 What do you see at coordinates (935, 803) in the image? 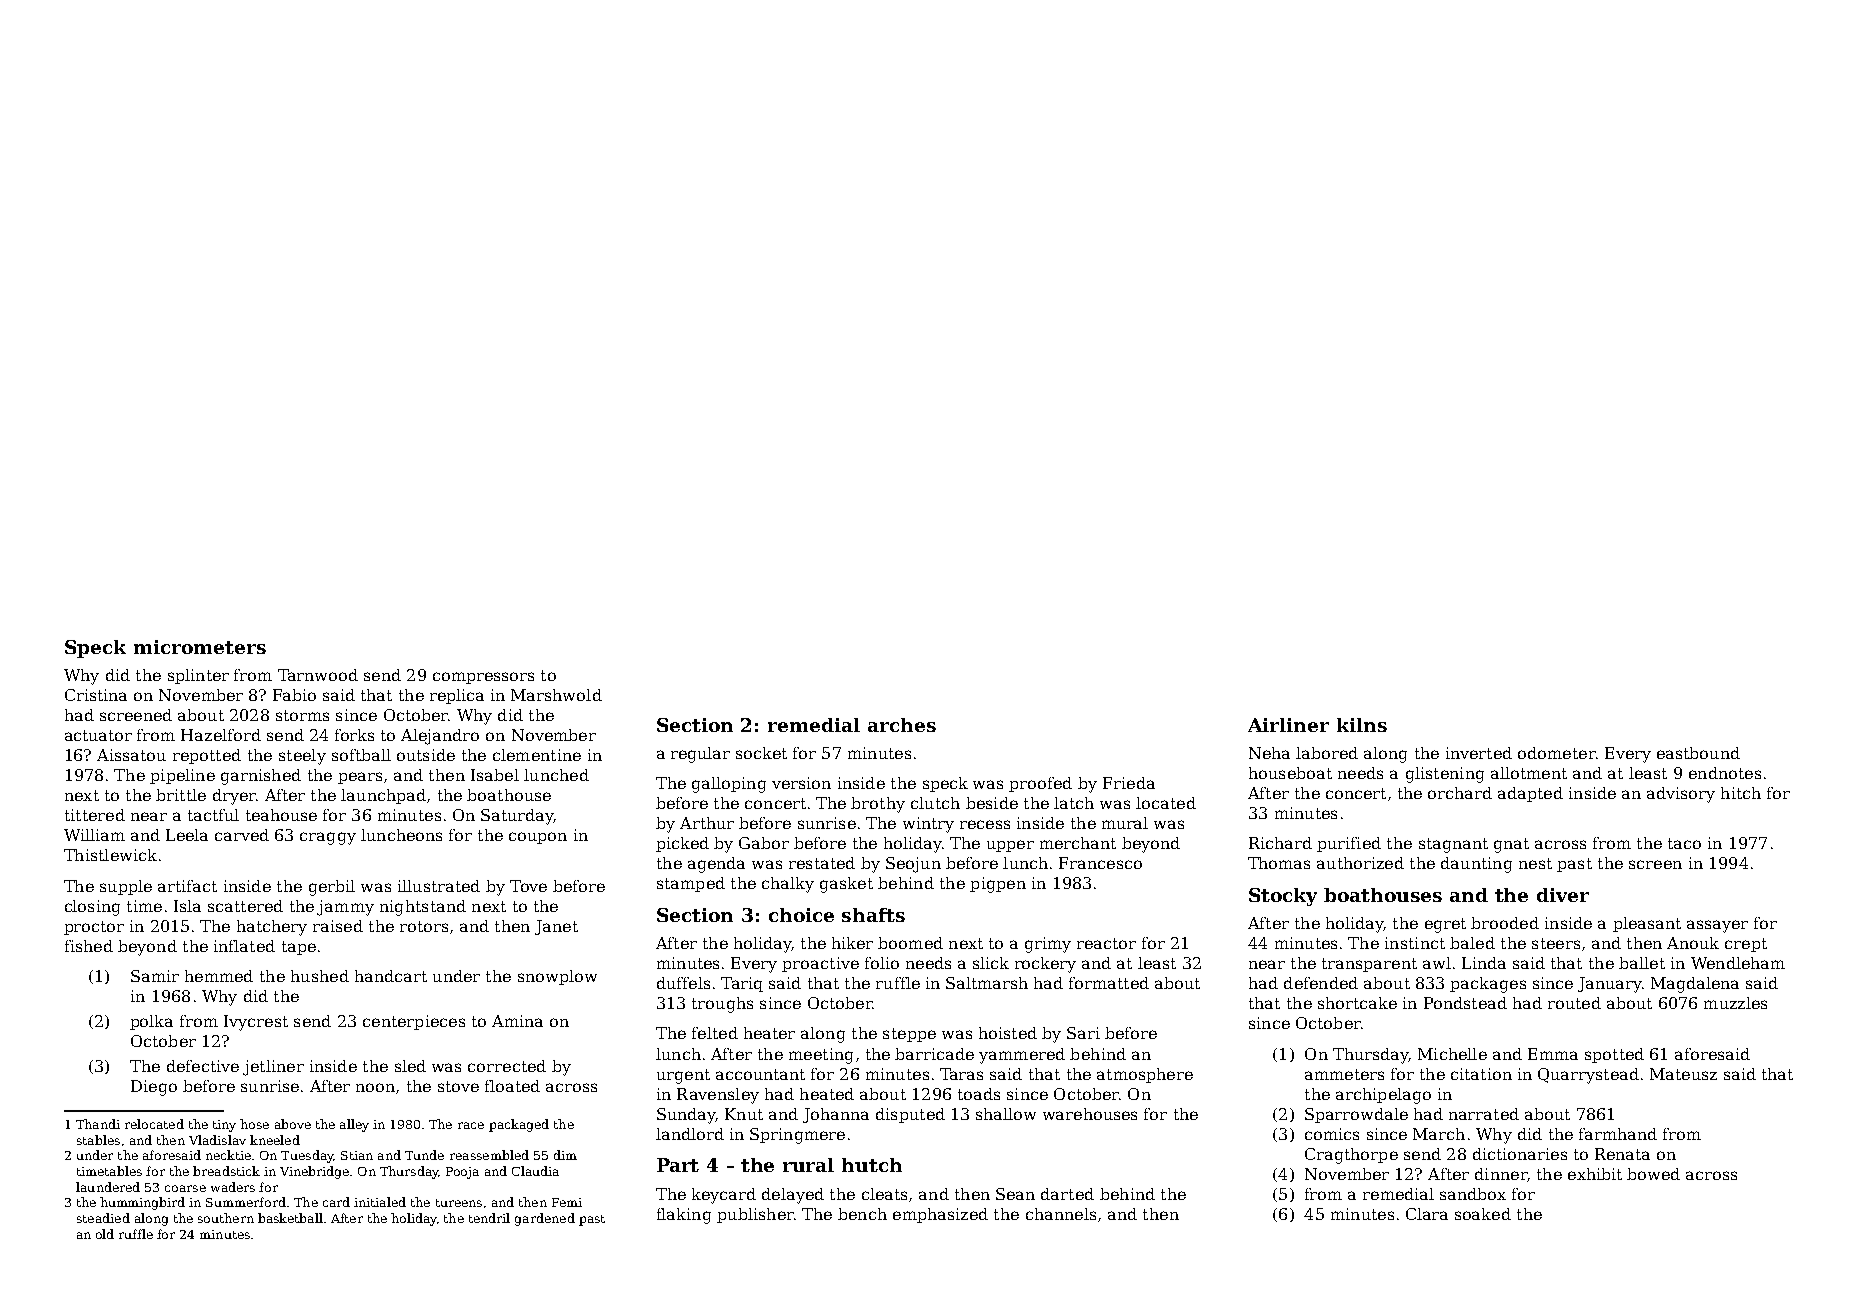
I see `clutch` at bounding box center [935, 803].
